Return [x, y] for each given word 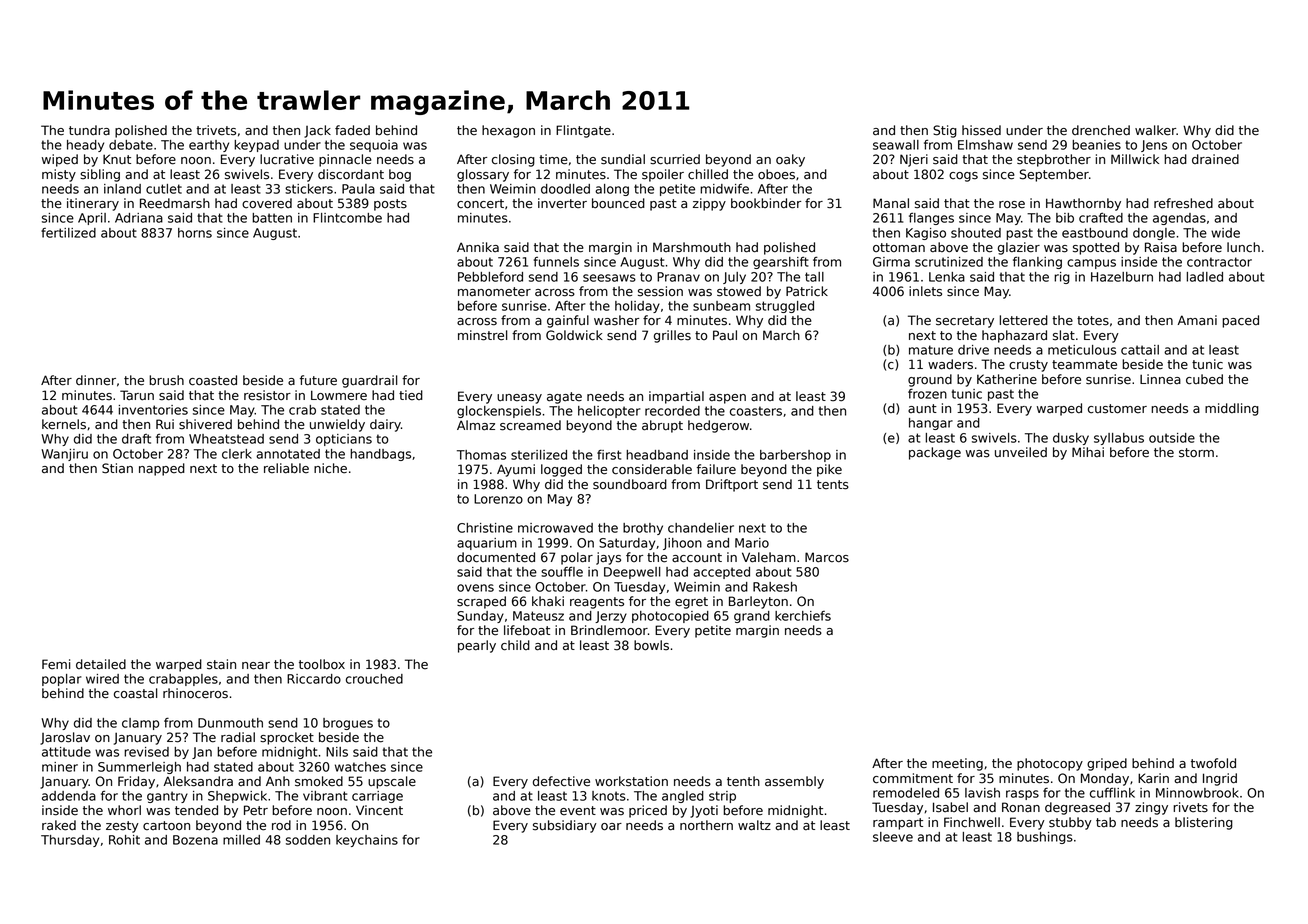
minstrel [483, 335]
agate [564, 398]
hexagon [508, 131]
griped [1107, 764]
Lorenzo [498, 499]
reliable [286, 468]
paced [1240, 321]
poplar [62, 680]
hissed [981, 130]
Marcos [827, 557]
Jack [317, 131]
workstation [631, 781]
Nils [337, 752]
